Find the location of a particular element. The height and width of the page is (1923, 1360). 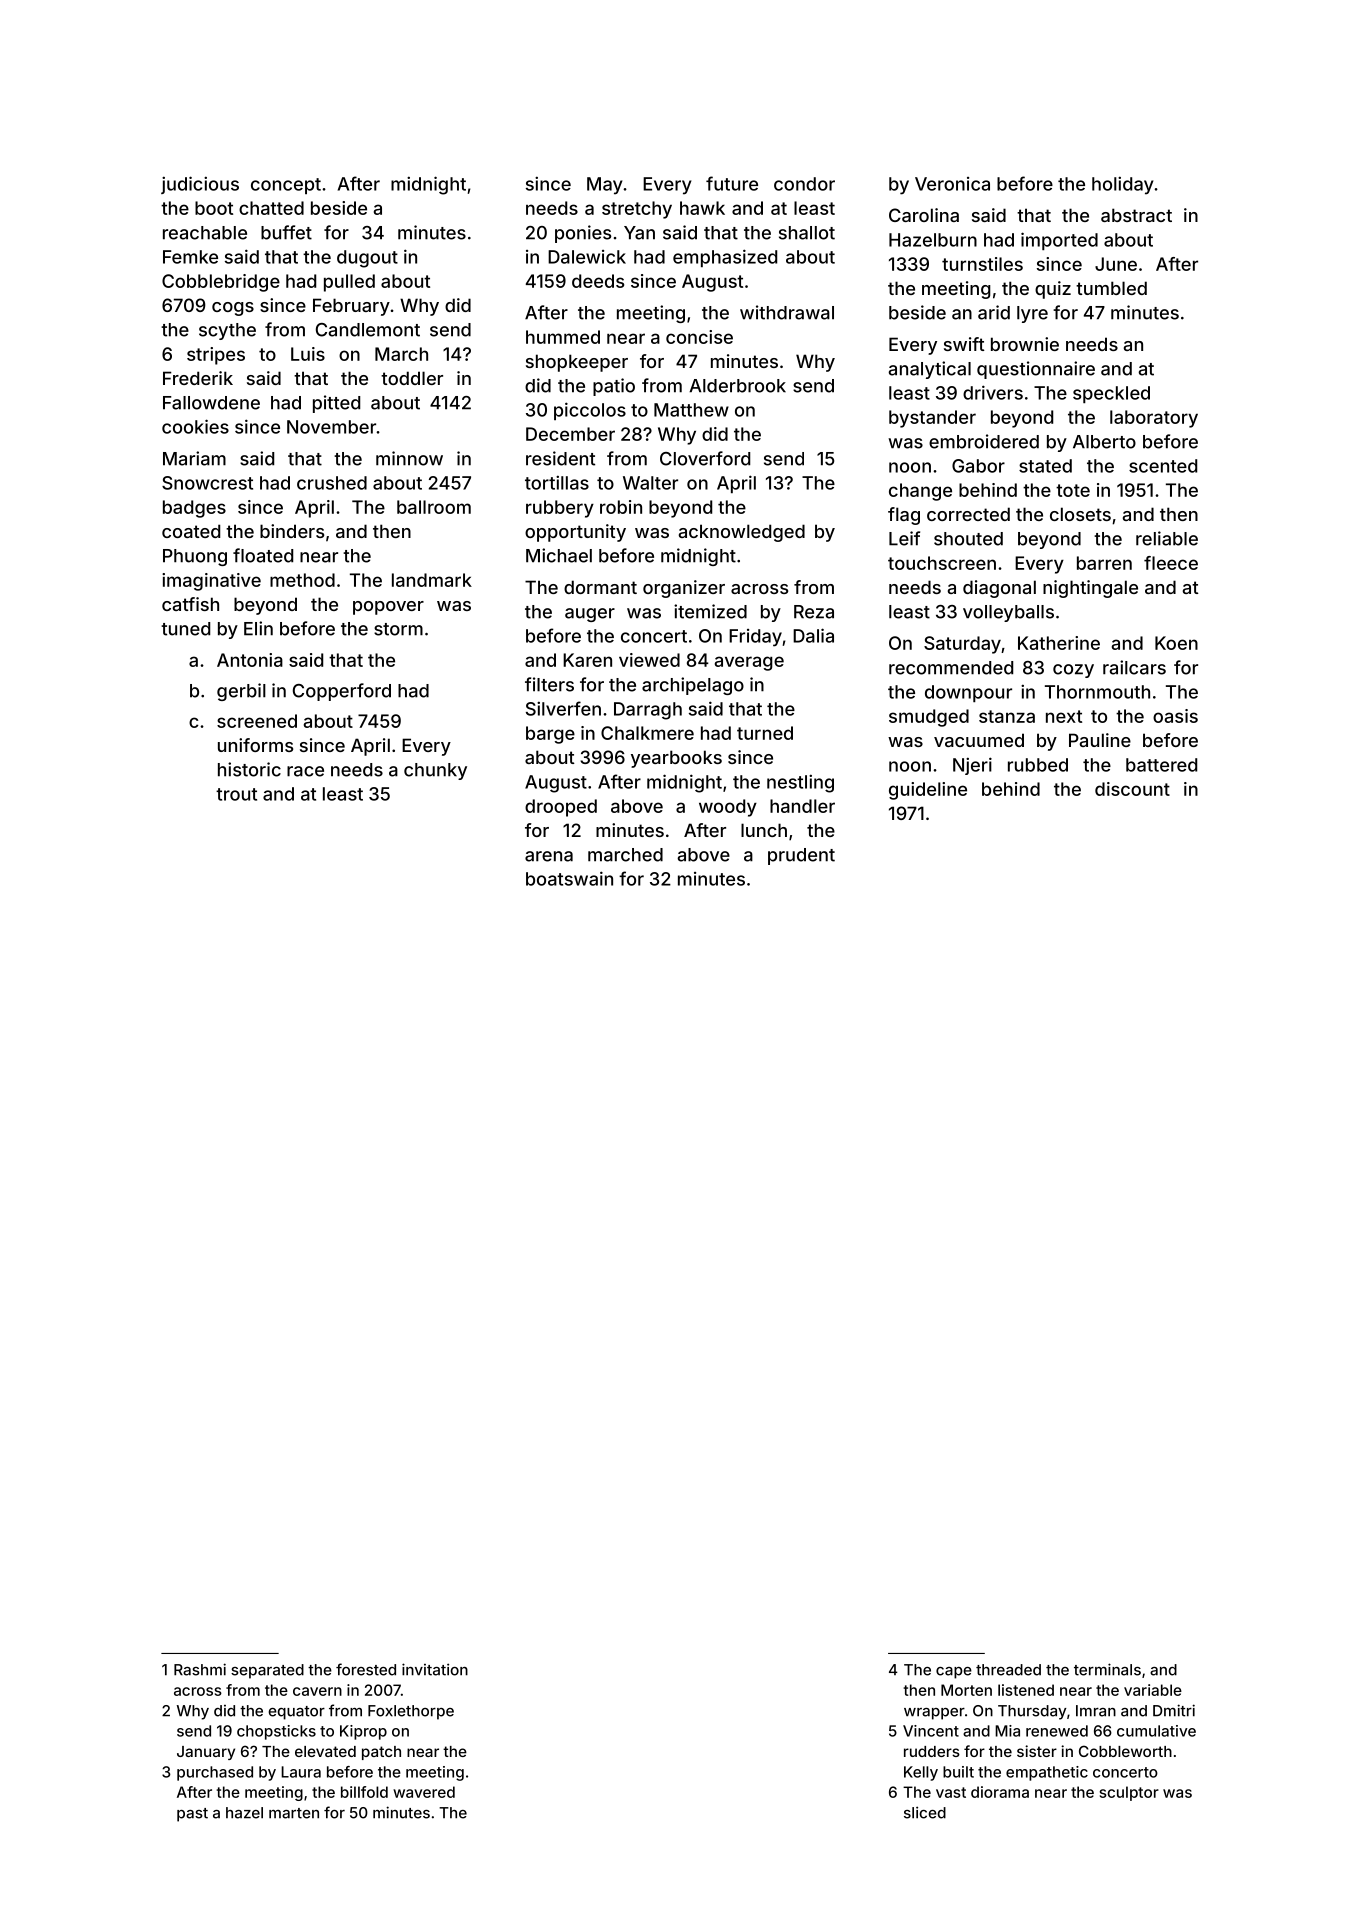

Njeri is located at coordinates (972, 766).
